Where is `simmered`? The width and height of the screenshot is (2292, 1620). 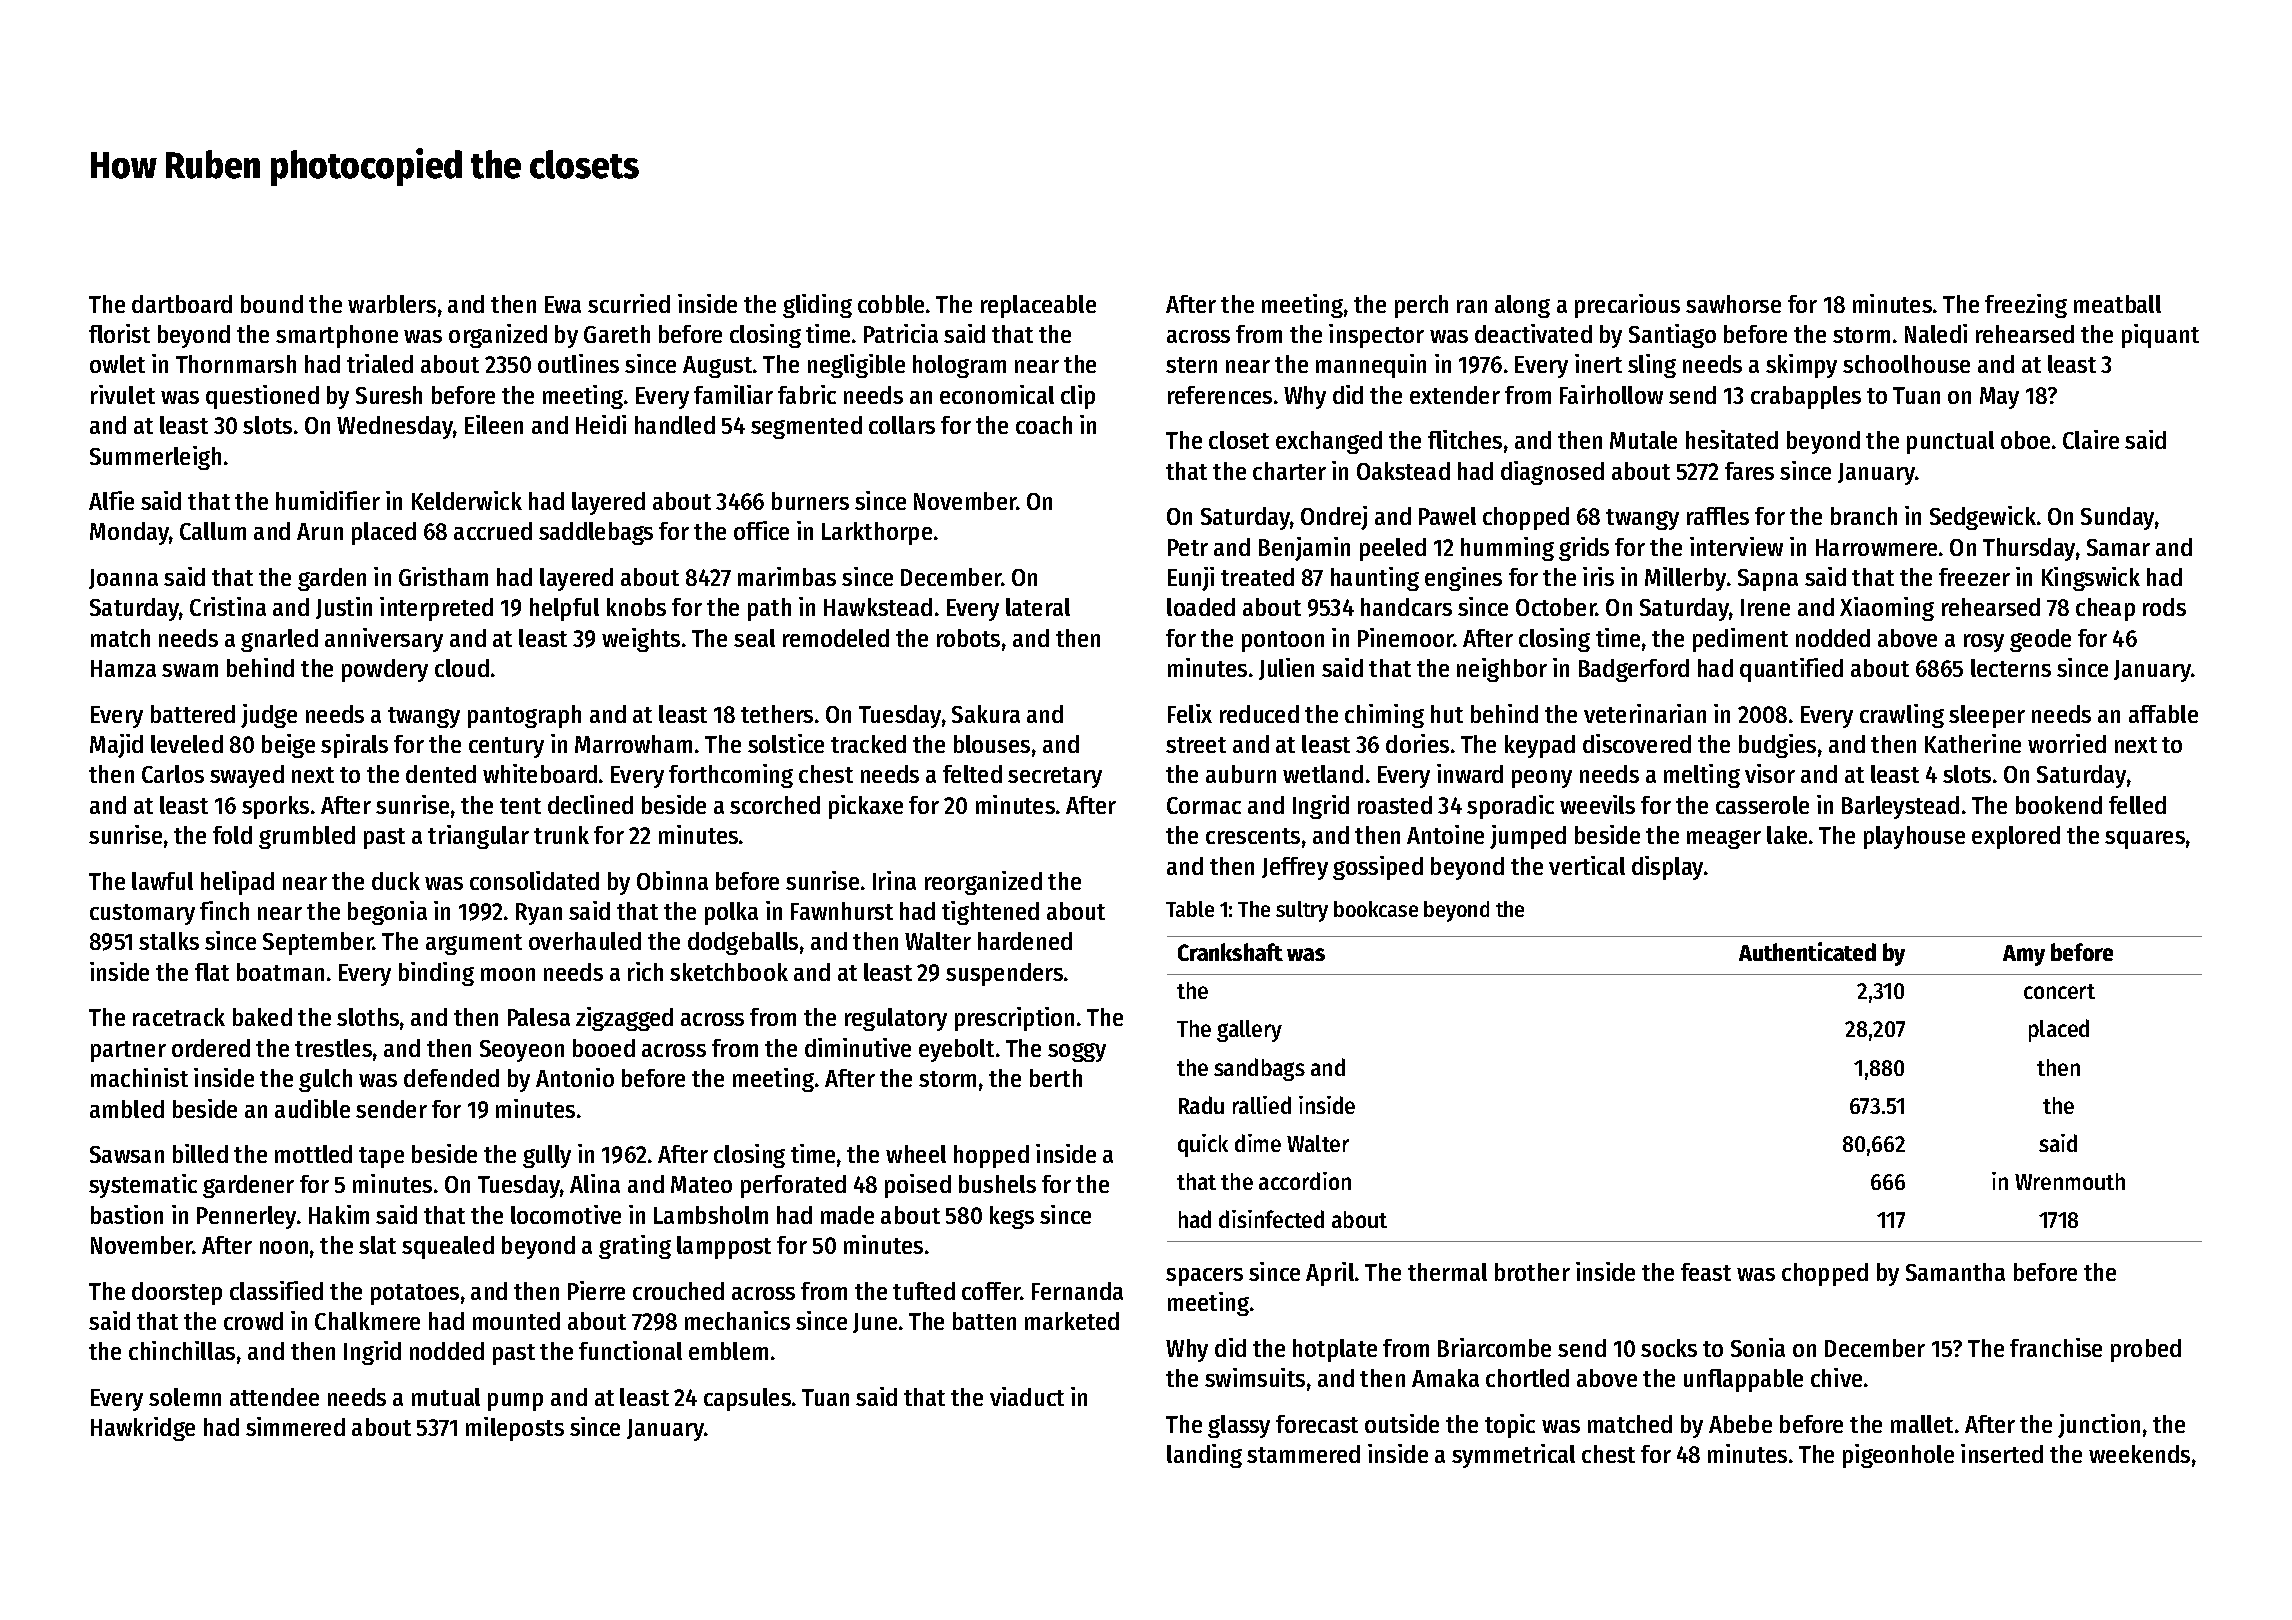 simmered is located at coordinates (295, 1426).
